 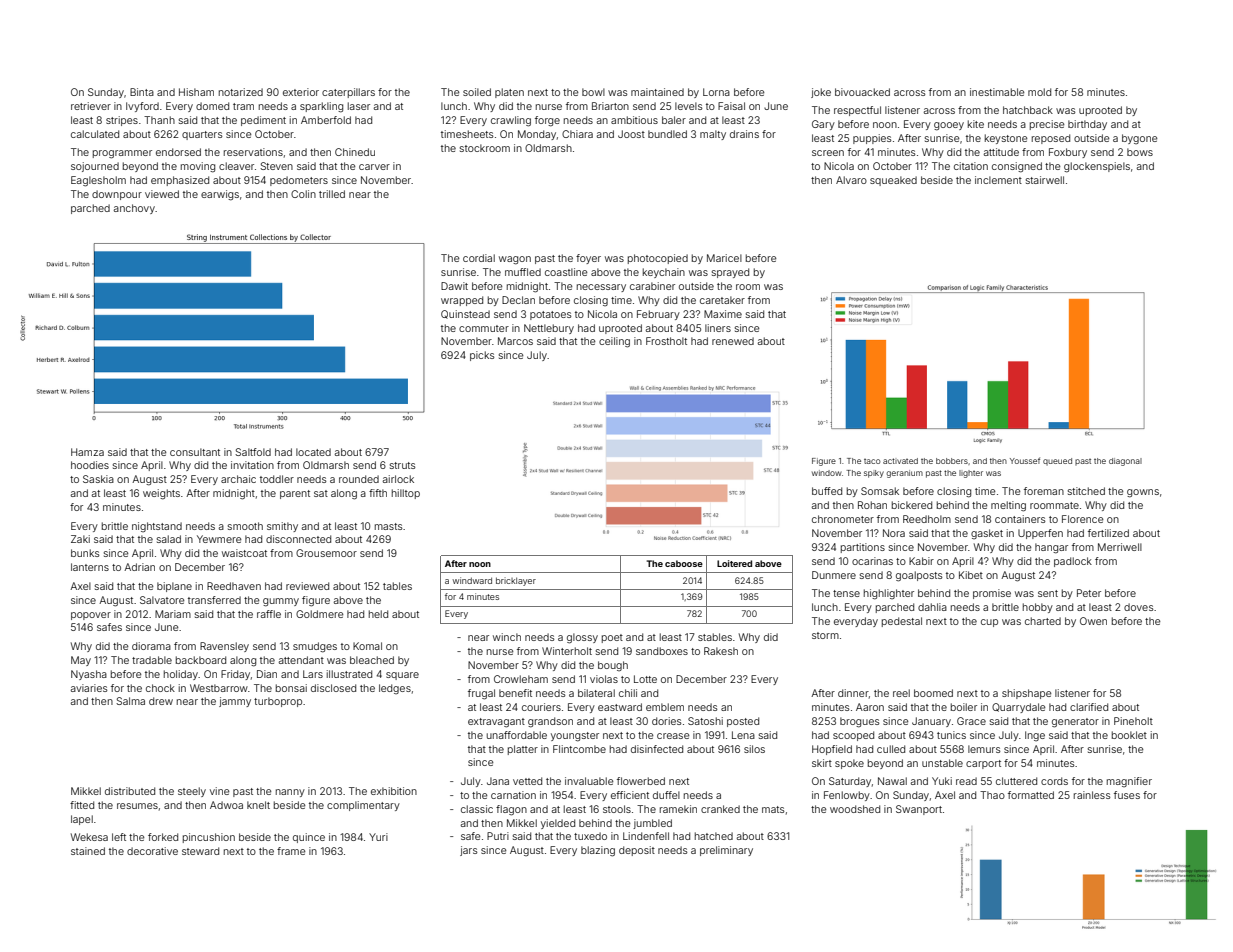 What do you see at coordinates (142, 92) in the image?
I see `Binta` at bounding box center [142, 92].
